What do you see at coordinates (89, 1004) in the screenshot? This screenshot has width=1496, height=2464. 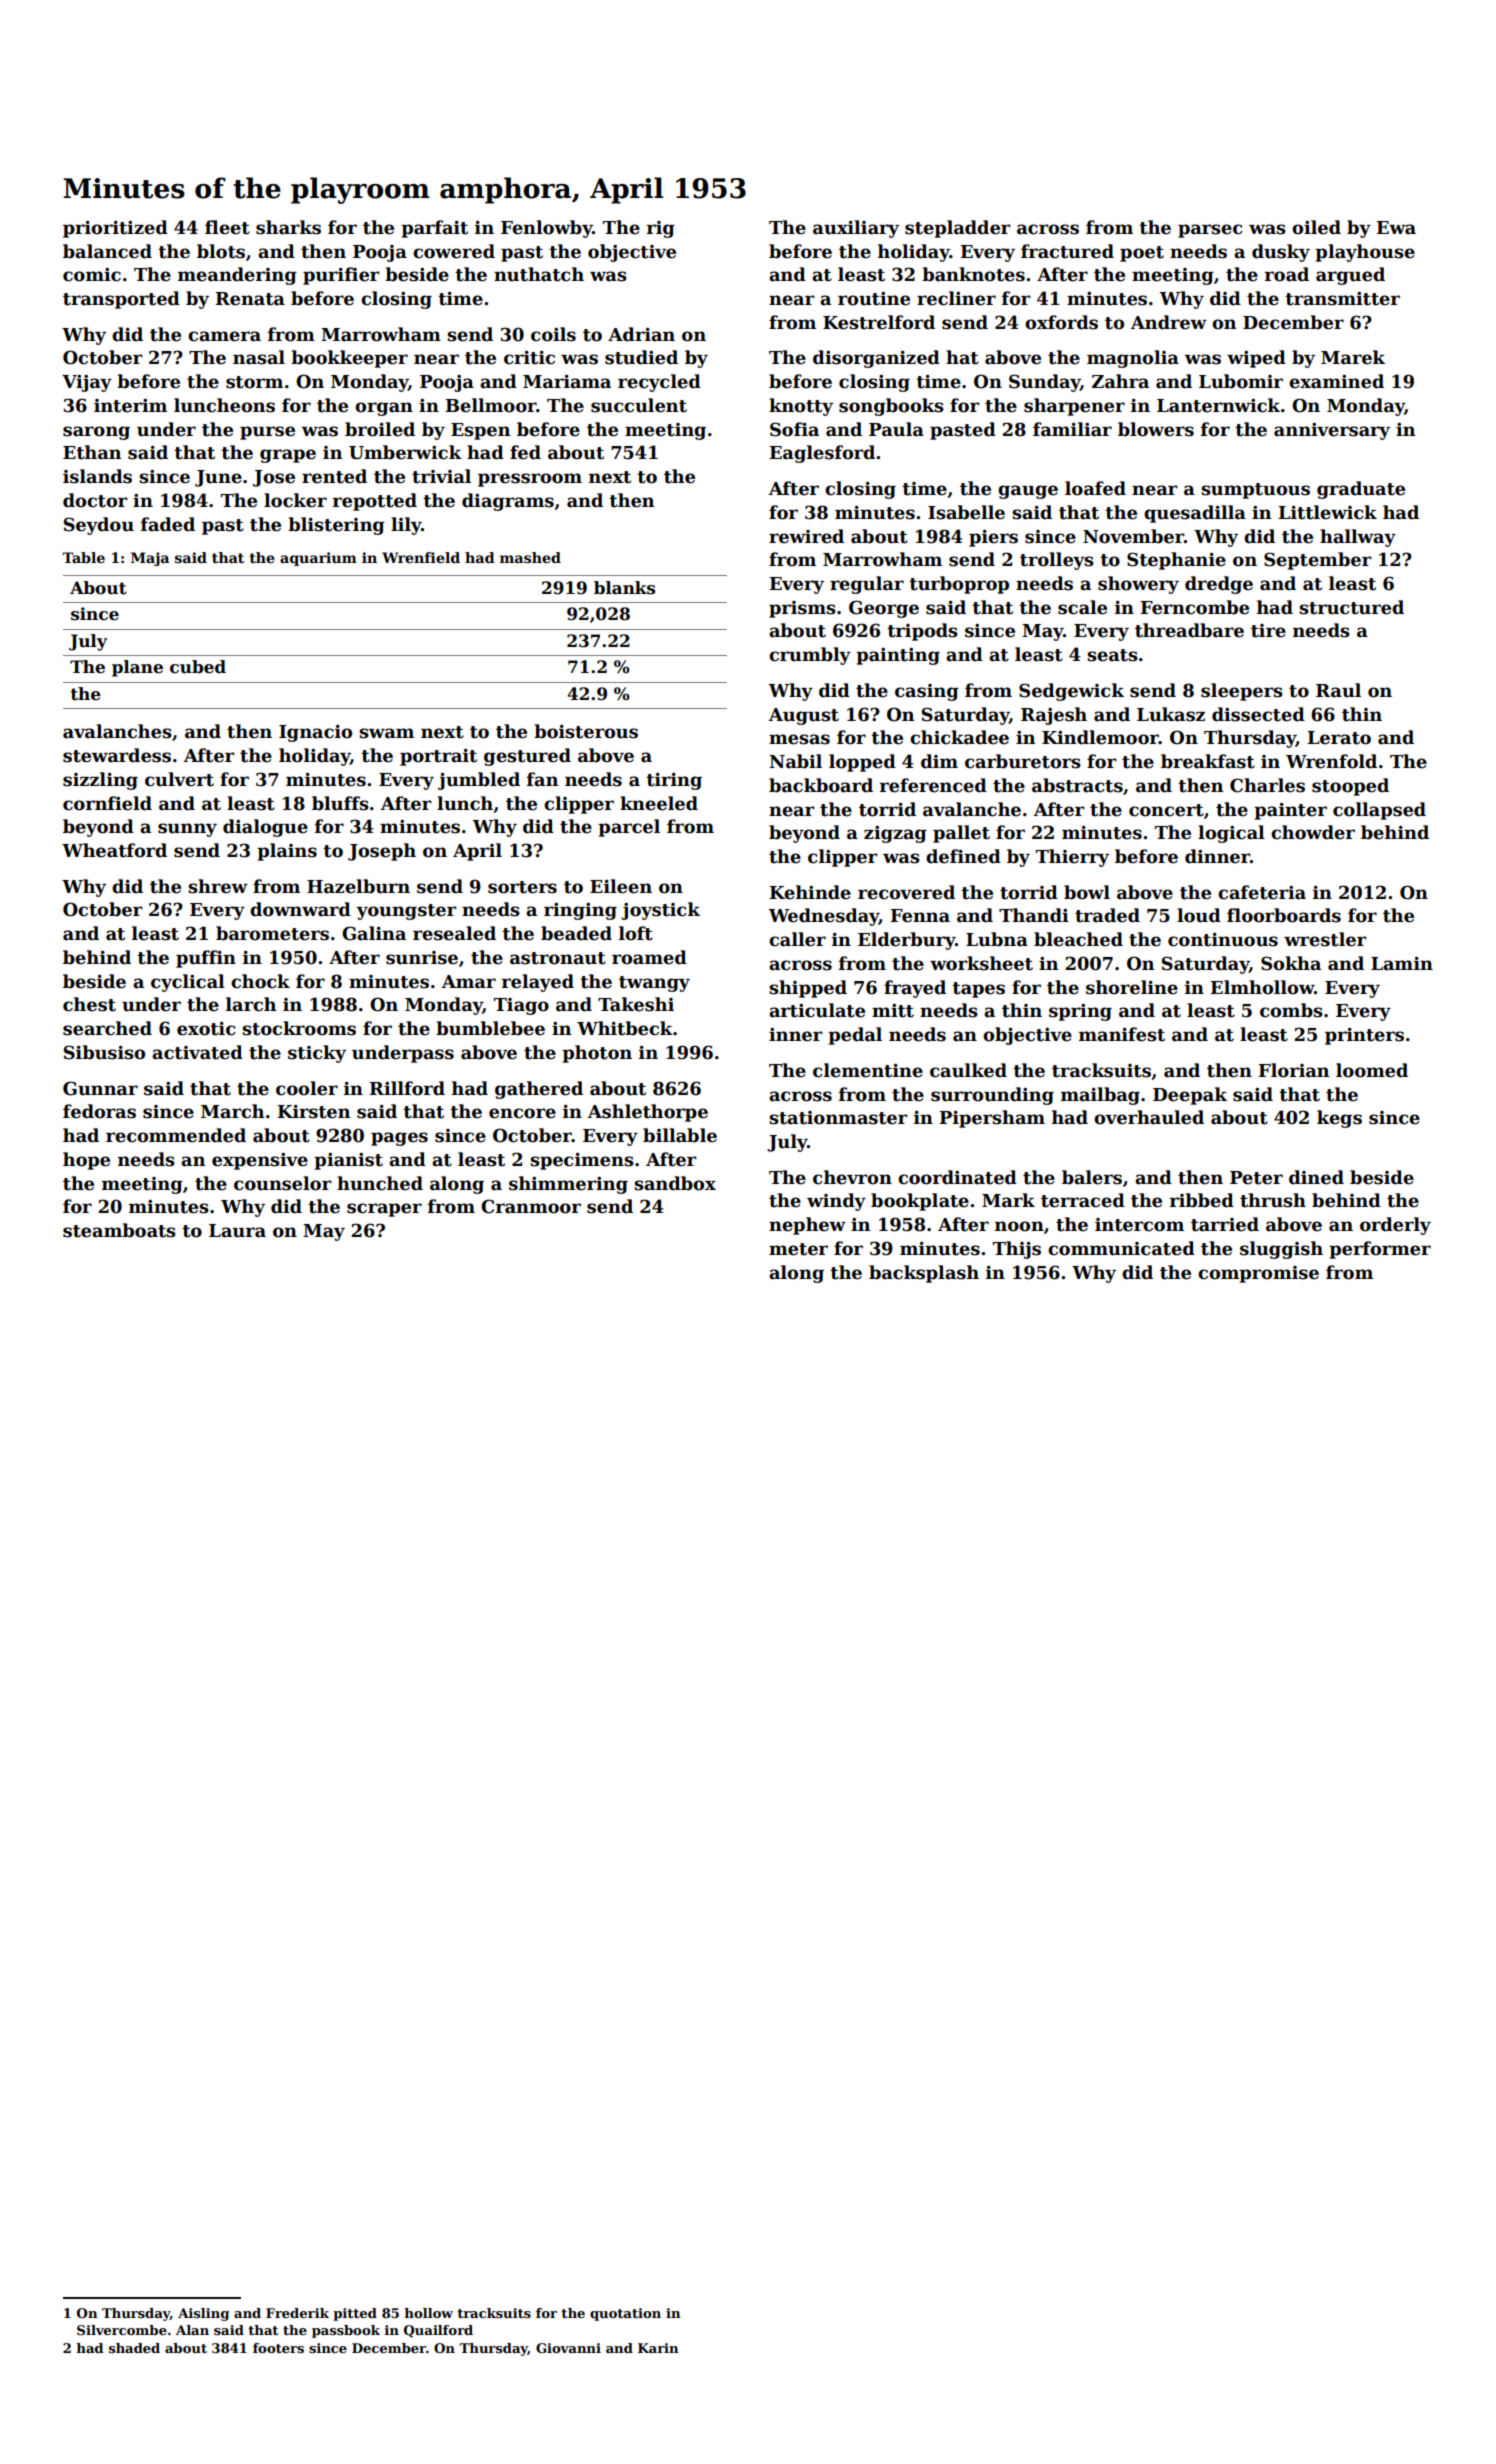 I see `chest` at bounding box center [89, 1004].
